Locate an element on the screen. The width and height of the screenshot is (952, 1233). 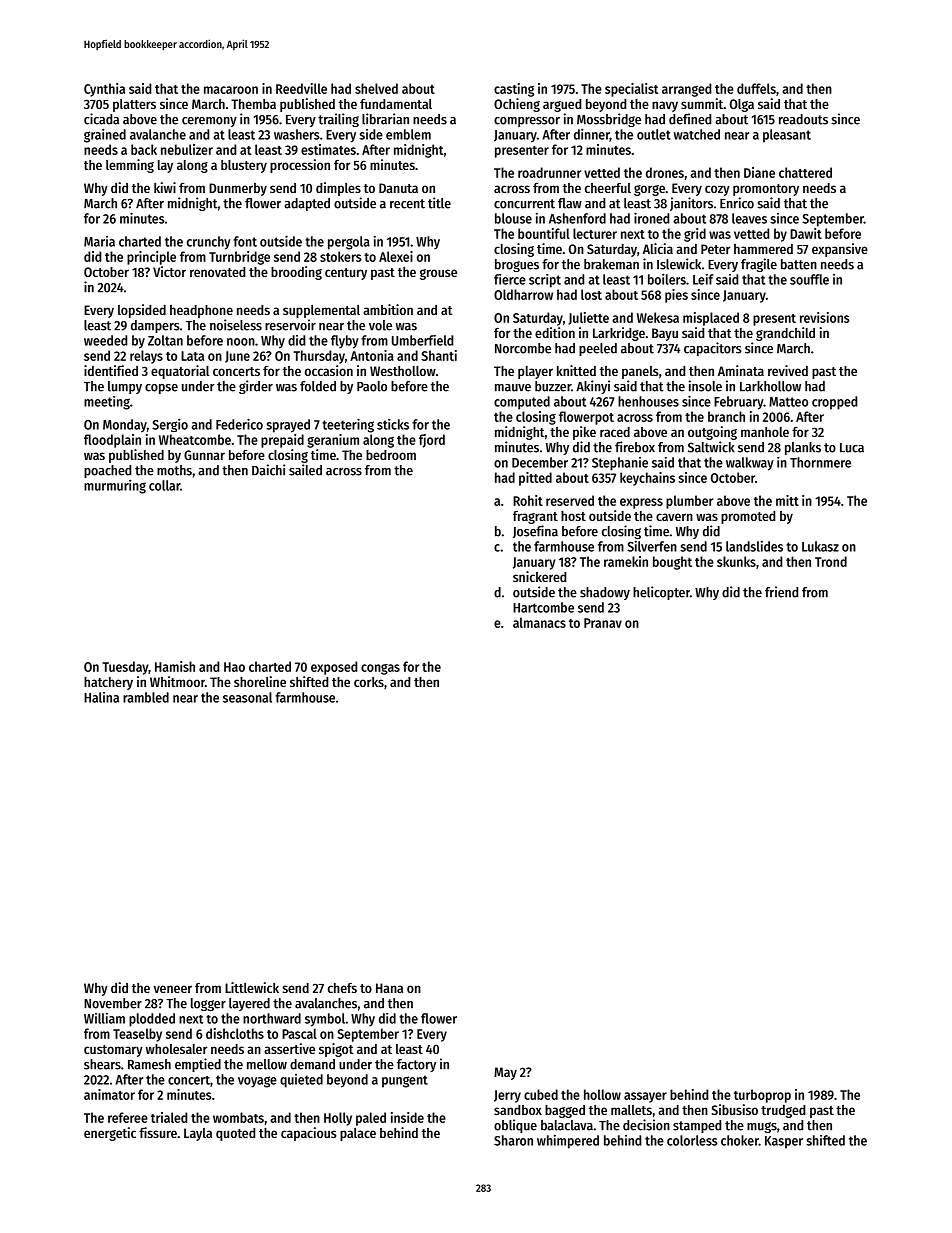
factory is located at coordinates (416, 1065).
